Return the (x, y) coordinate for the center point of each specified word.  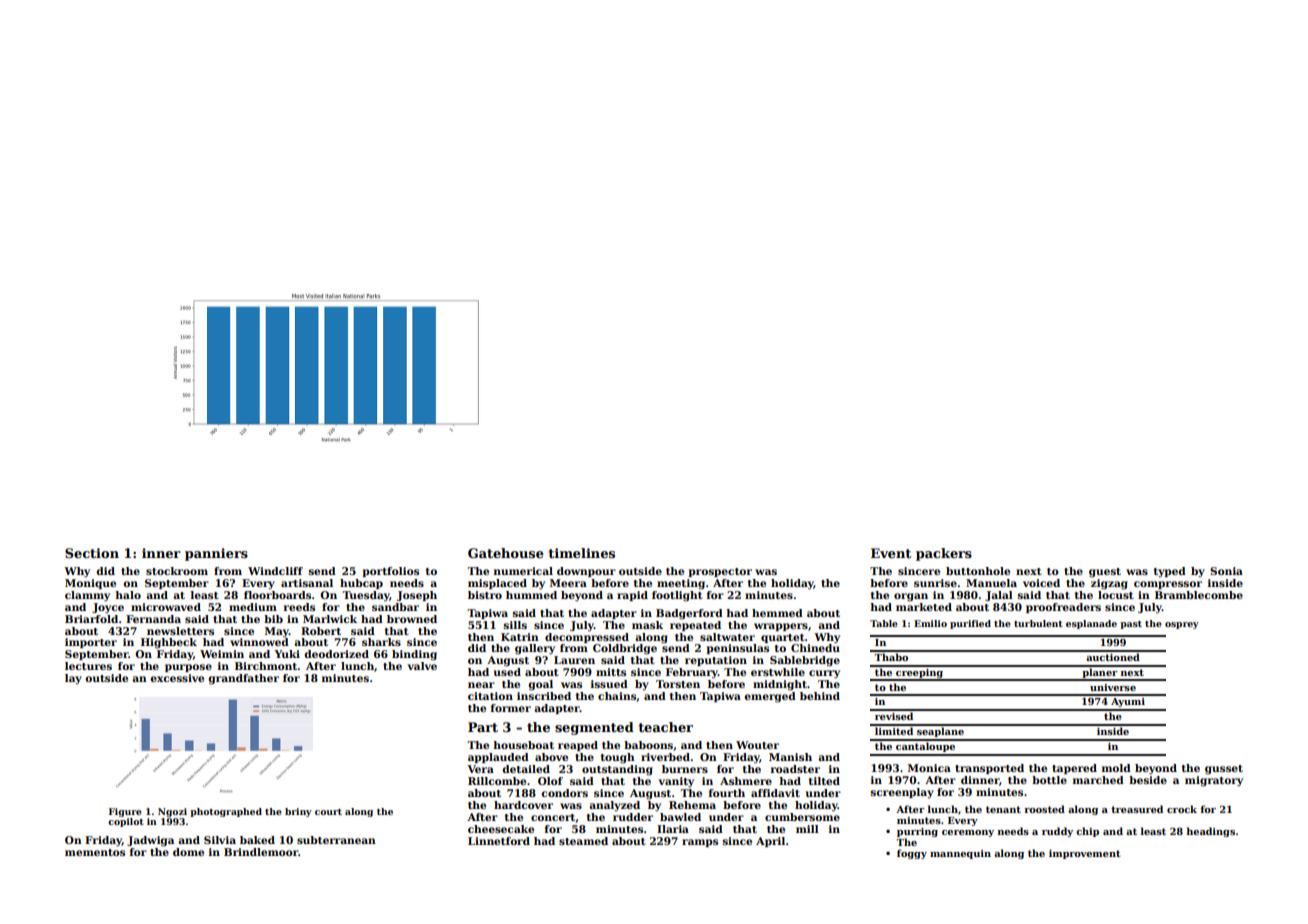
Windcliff (275, 571)
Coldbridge (625, 649)
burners (685, 769)
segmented (594, 728)
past (1131, 625)
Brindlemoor (261, 852)
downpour (586, 572)
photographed (226, 812)
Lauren (574, 660)
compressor (1168, 585)
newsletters (180, 631)
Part (483, 727)
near (481, 685)
